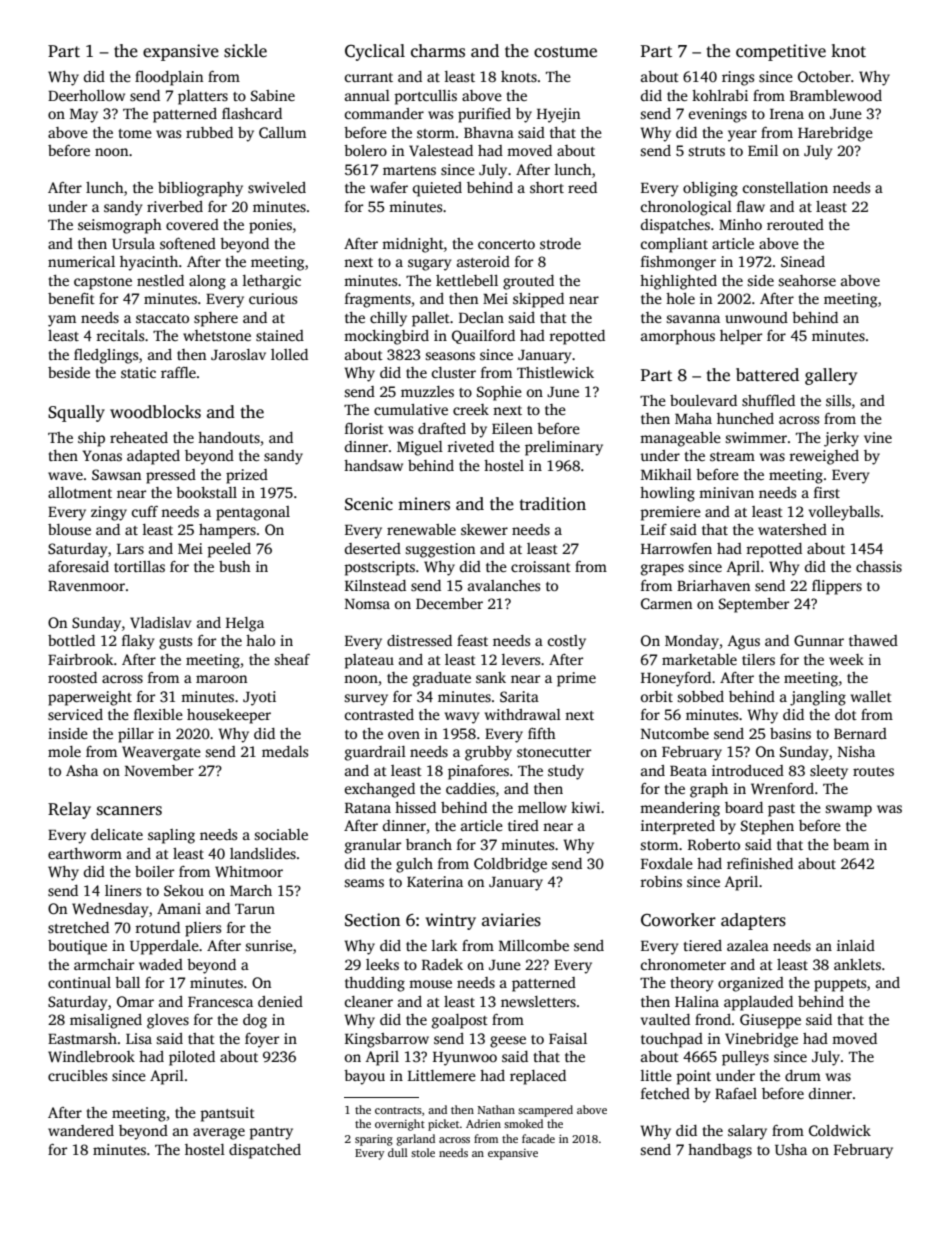 The height and width of the screenshot is (1233, 952). What do you see at coordinates (841, 439) in the screenshot?
I see `jerky` at bounding box center [841, 439].
